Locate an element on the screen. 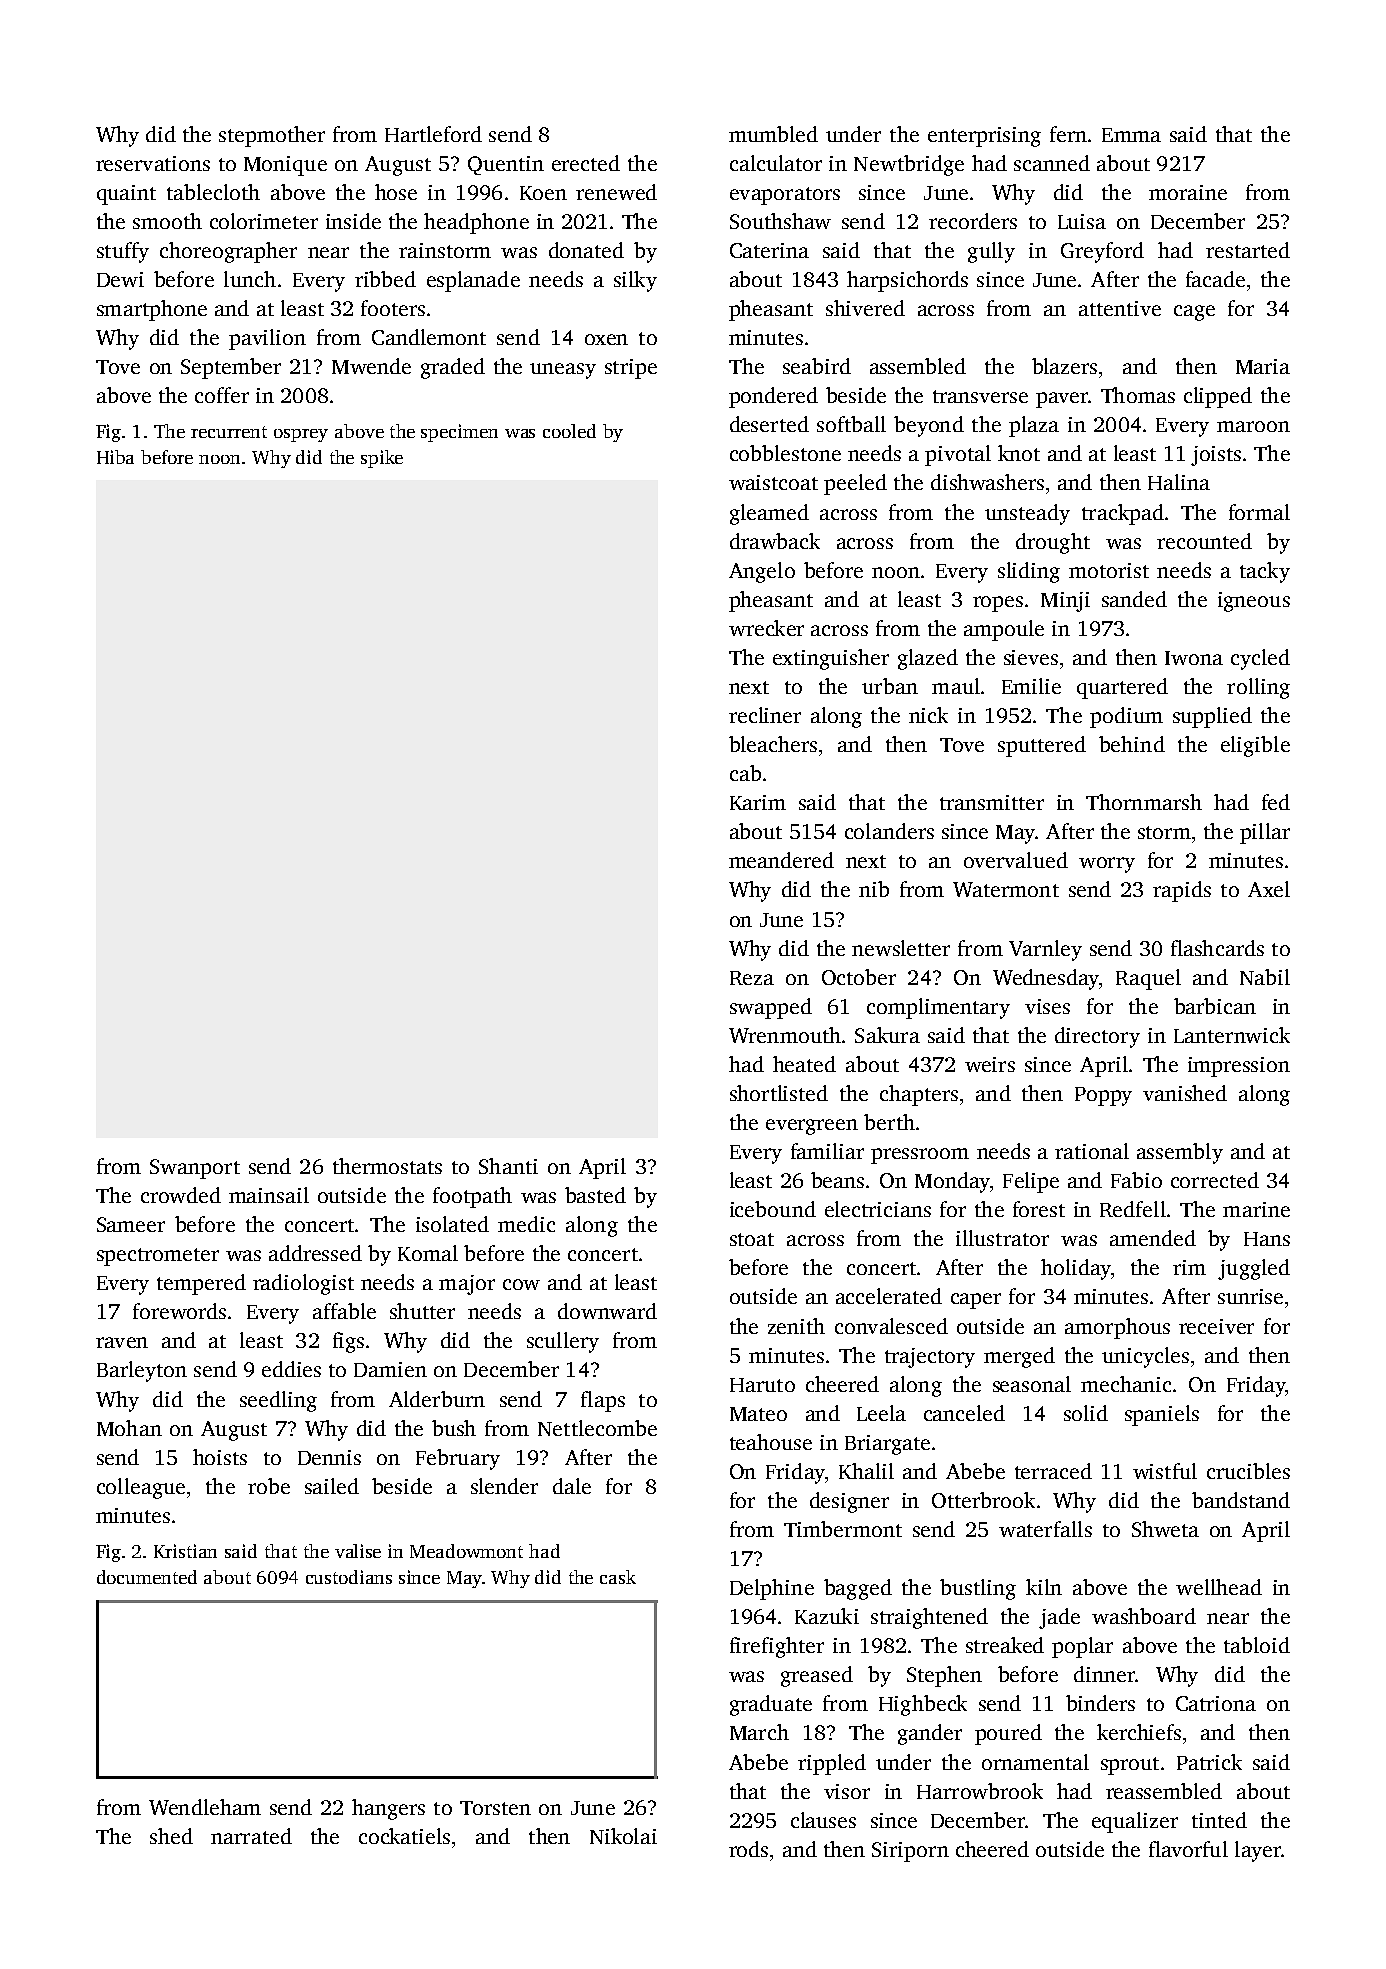 The width and height of the screenshot is (1386, 1969). silky is located at coordinates (635, 281).
